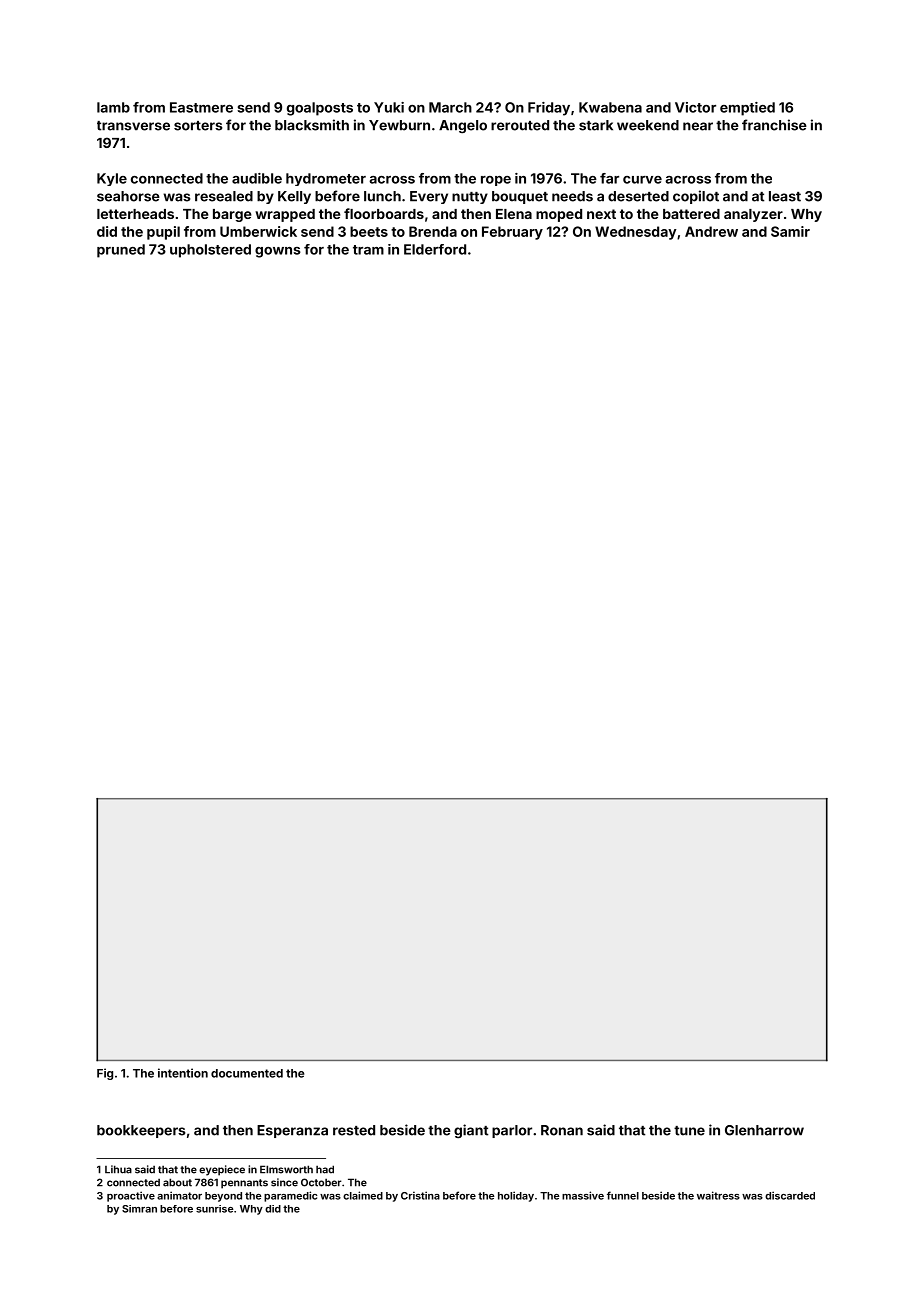 This document has width=924, height=1308. Describe the element at coordinates (711, 231) in the document. I see `Andrew` at that location.
